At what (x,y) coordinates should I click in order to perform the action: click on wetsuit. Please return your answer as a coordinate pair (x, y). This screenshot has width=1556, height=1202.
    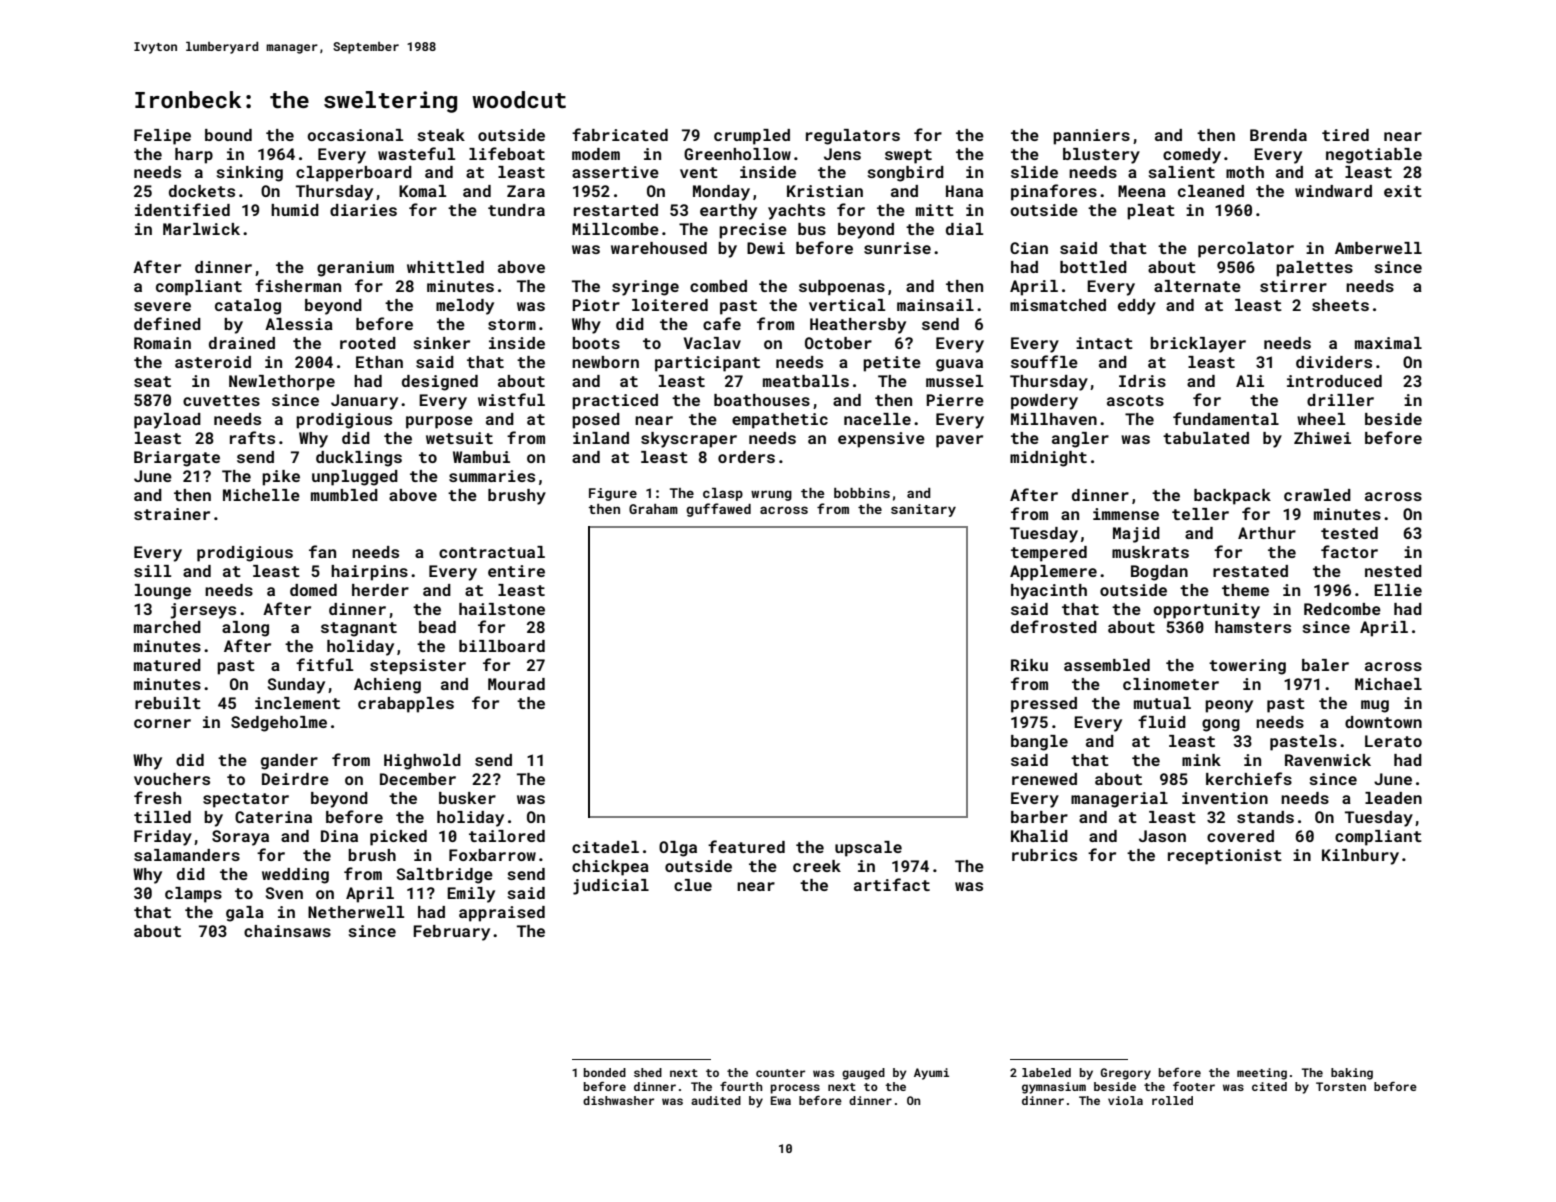
    Looking at the image, I should click on (459, 438).
